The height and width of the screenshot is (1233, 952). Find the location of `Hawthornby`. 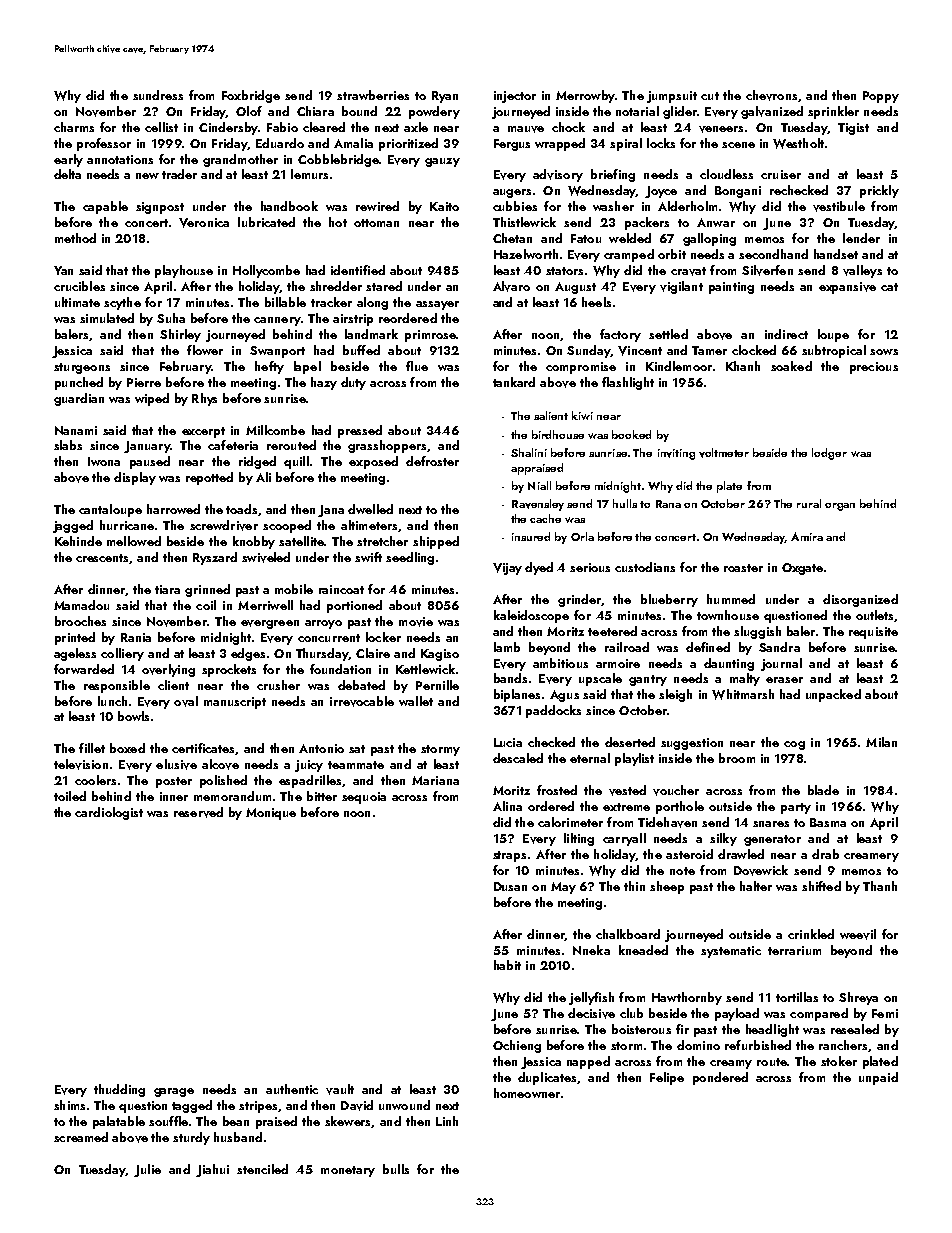

Hawthornby is located at coordinates (687, 998).
